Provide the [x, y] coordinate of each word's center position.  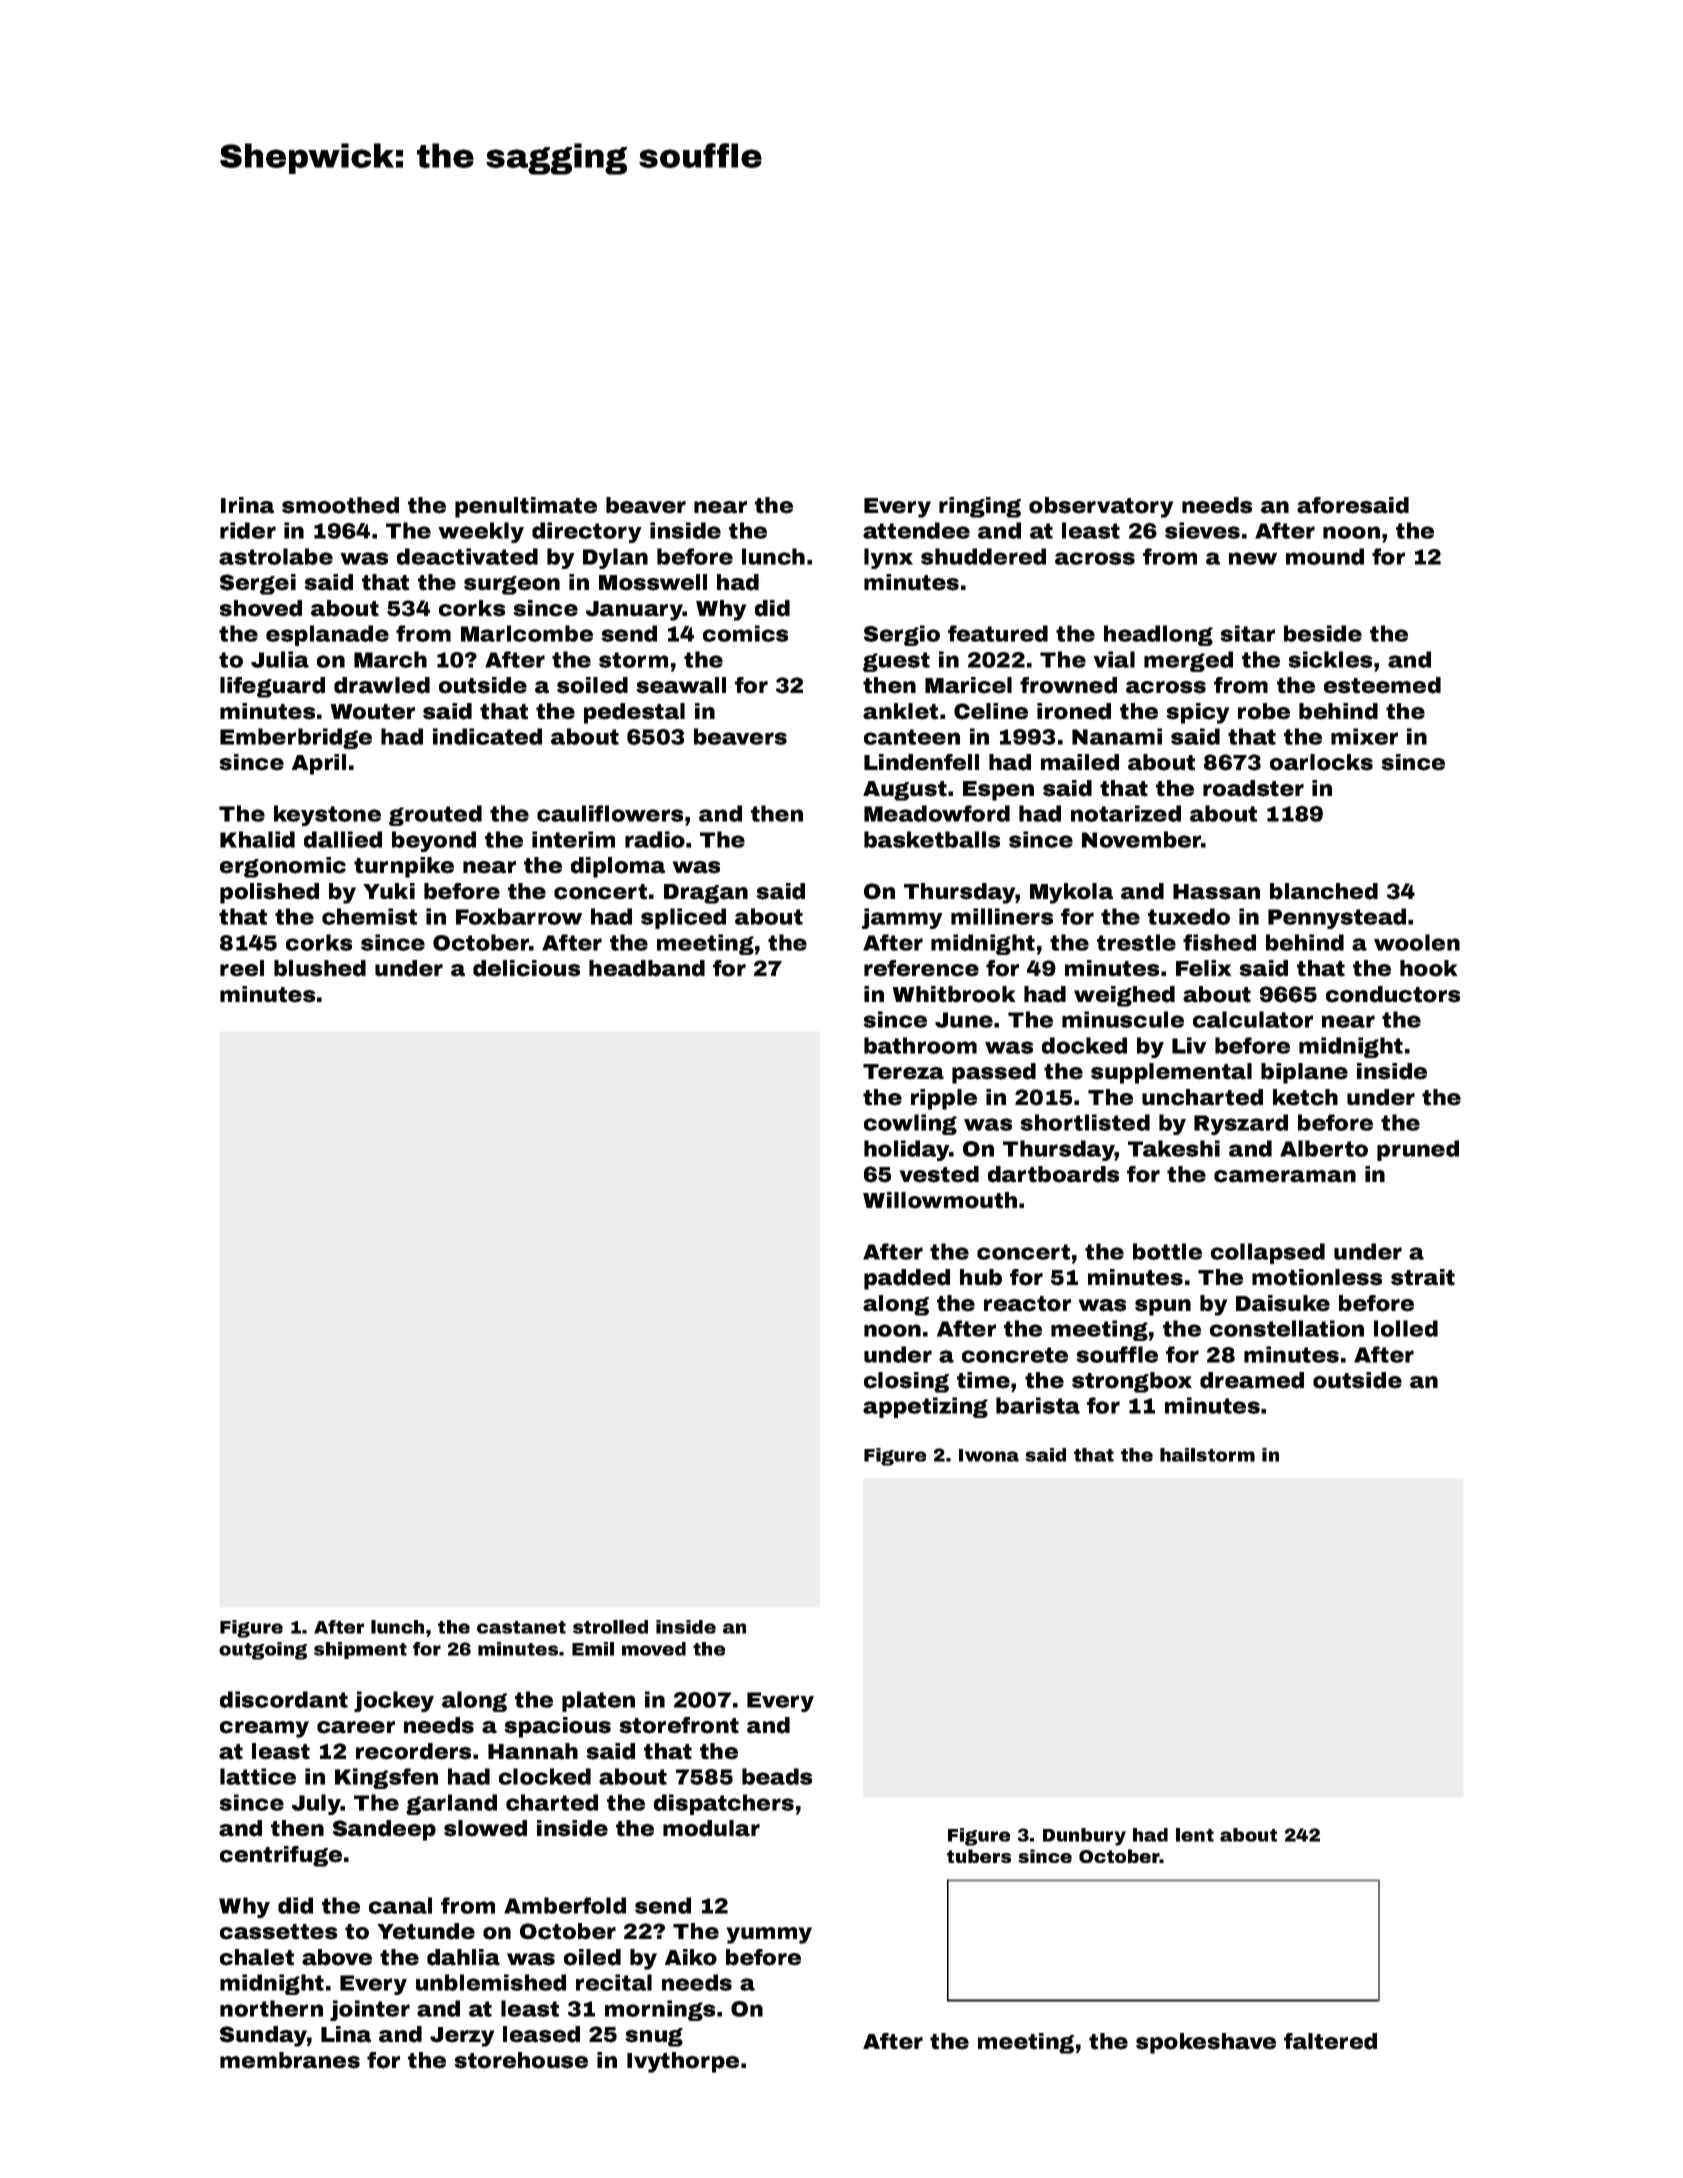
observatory [1101, 507]
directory [587, 532]
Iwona [989, 1455]
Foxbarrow [519, 916]
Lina [346, 2034]
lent [1195, 1835]
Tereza [903, 1072]
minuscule [1123, 1019]
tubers [979, 1856]
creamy [264, 1729]
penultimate [526, 507]
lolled [1406, 1328]
